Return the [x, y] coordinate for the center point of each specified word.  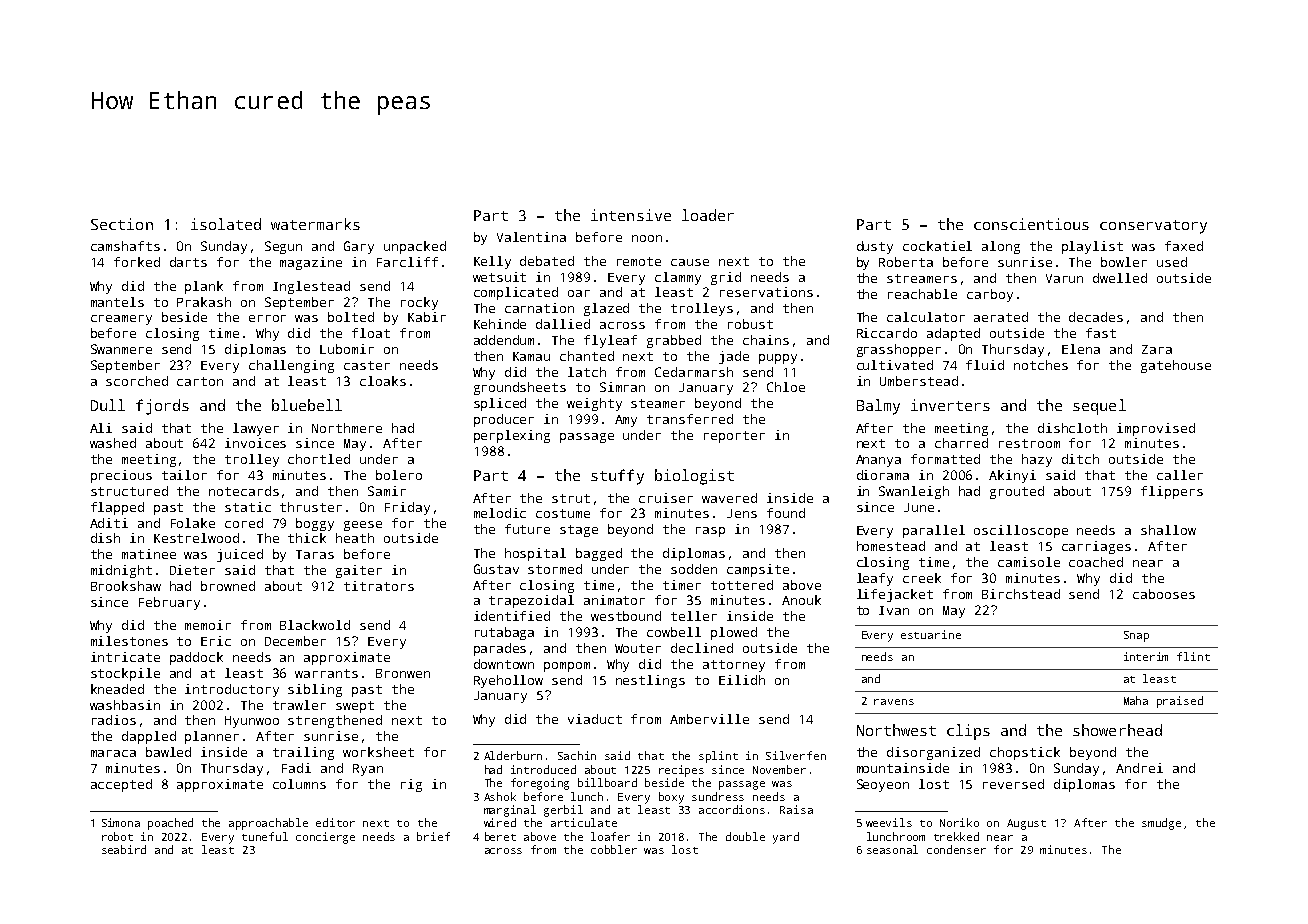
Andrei [1139, 768]
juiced [240, 555]
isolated [226, 224]
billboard [607, 782]
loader [708, 215]
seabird [124, 849]
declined [702, 648]
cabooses [1164, 594]
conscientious [1031, 224]
